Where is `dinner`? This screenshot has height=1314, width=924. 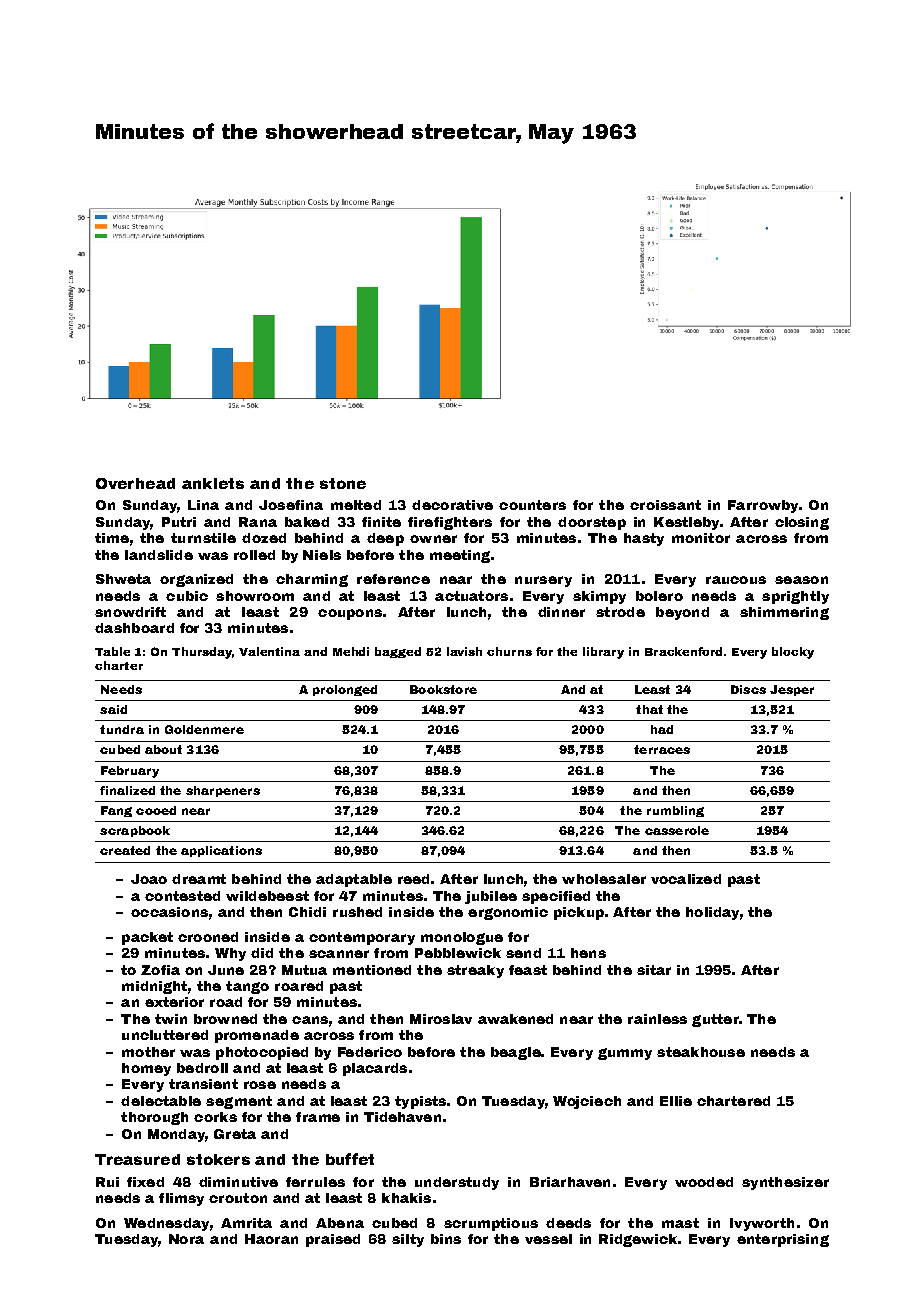 dinner is located at coordinates (561, 612).
